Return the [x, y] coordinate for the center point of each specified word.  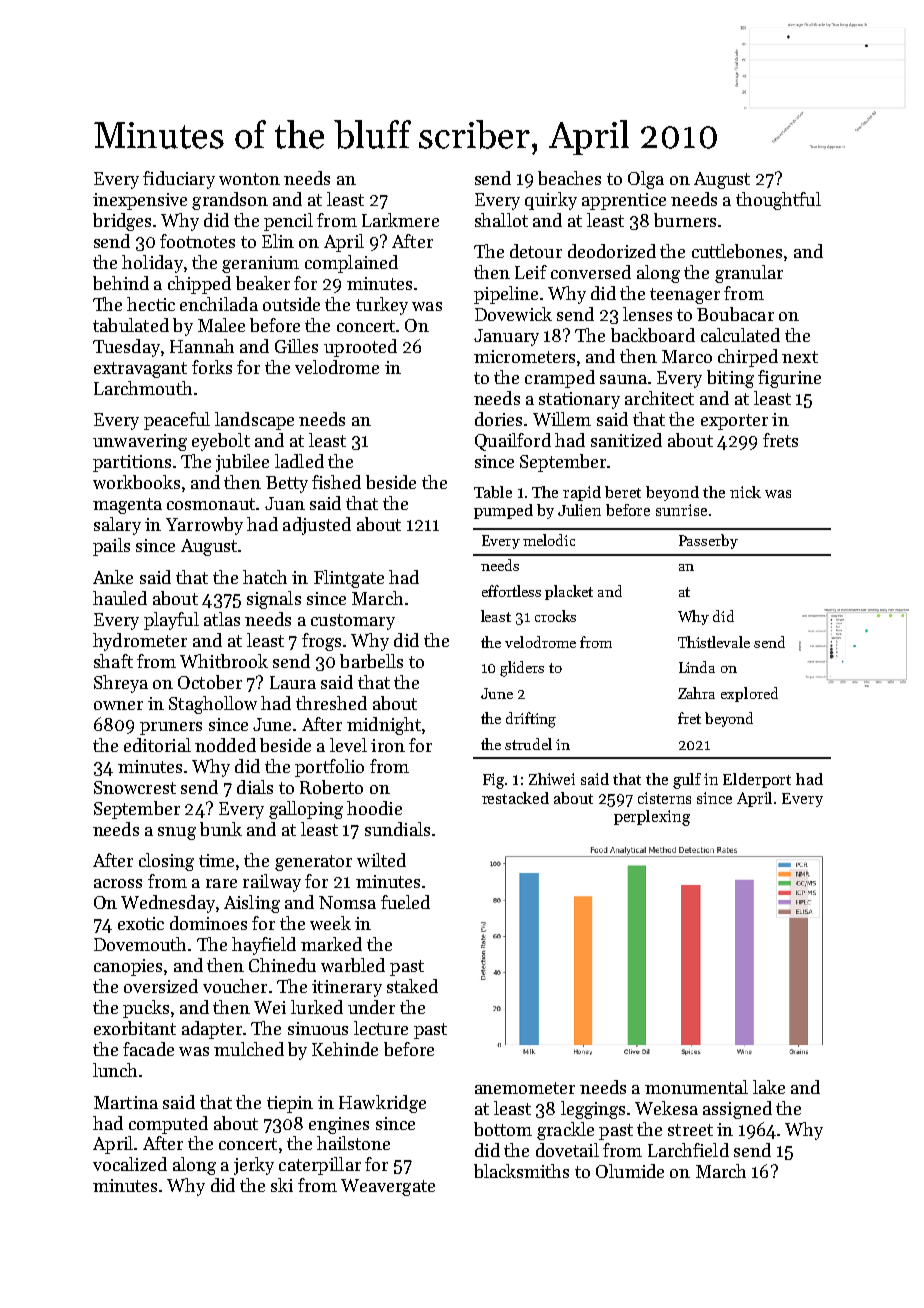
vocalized [130, 1164]
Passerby [708, 541]
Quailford [513, 442]
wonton [249, 179]
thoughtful [778, 201]
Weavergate [388, 1187]
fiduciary [179, 180]
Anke [113, 577]
